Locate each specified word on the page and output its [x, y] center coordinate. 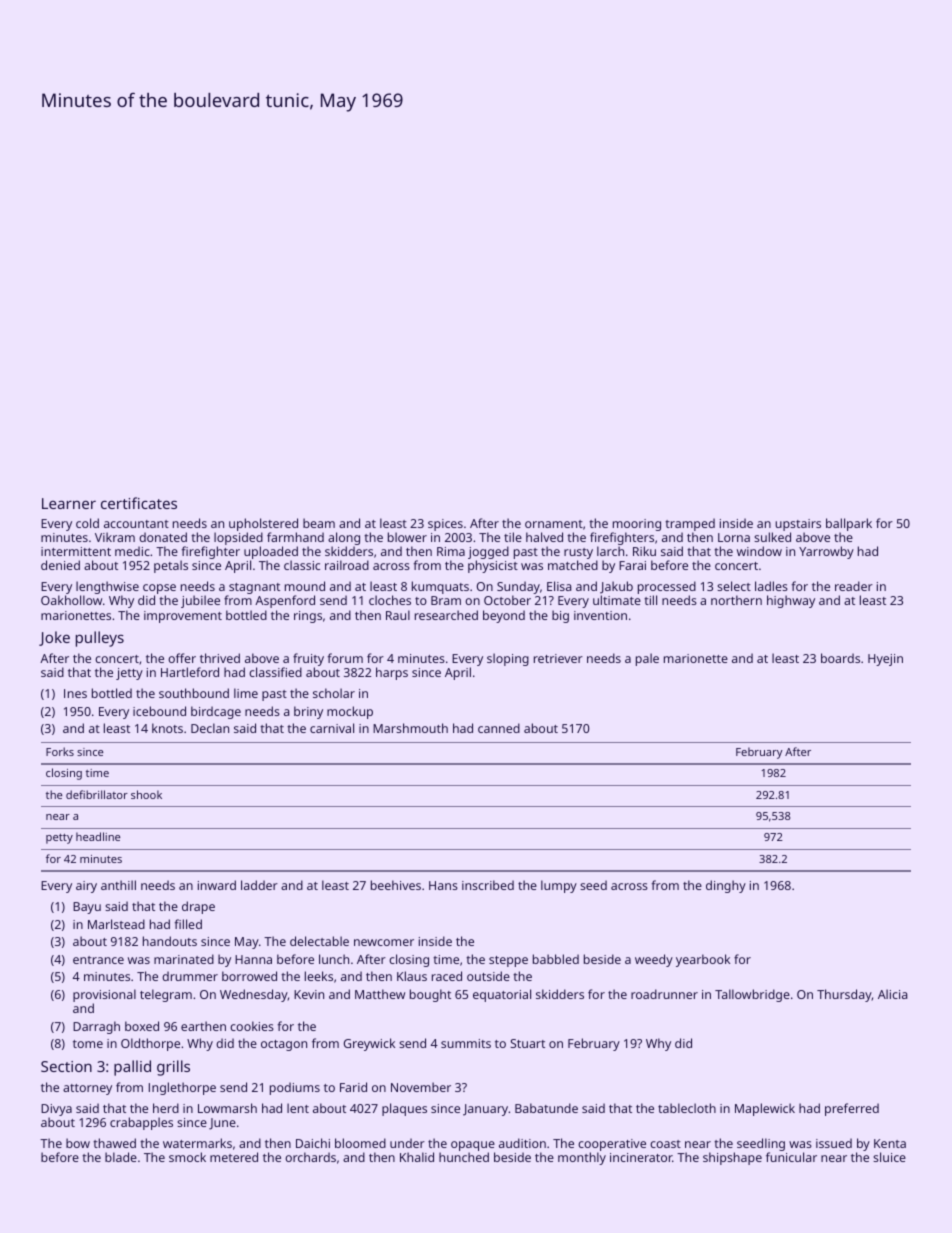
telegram [166, 995]
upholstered [263, 524]
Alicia [892, 994]
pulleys [100, 639]
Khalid [417, 1157]
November [421, 1087]
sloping [508, 659]
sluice [889, 1157]
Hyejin [885, 660]
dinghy [726, 886]
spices [445, 525]
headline [98, 836]
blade [121, 1157]
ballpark [849, 524]
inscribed [488, 885]
